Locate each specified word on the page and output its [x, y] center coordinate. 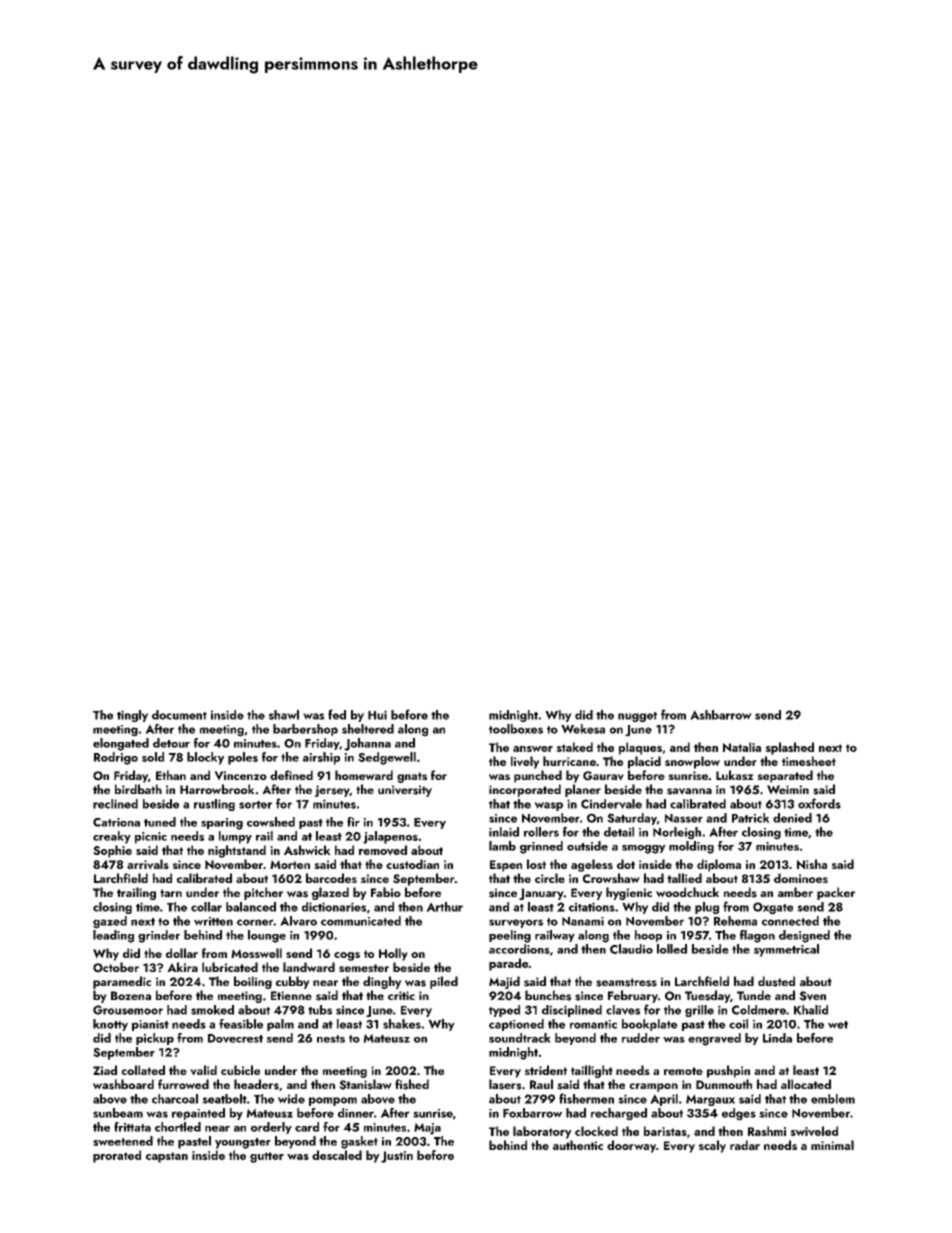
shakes [402, 1024]
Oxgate [773, 908]
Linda [777, 1038]
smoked [212, 1010]
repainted [198, 1114]
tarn [171, 893]
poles [243, 758]
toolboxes [516, 729]
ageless [592, 865]
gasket [359, 1142]
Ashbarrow [721, 715]
